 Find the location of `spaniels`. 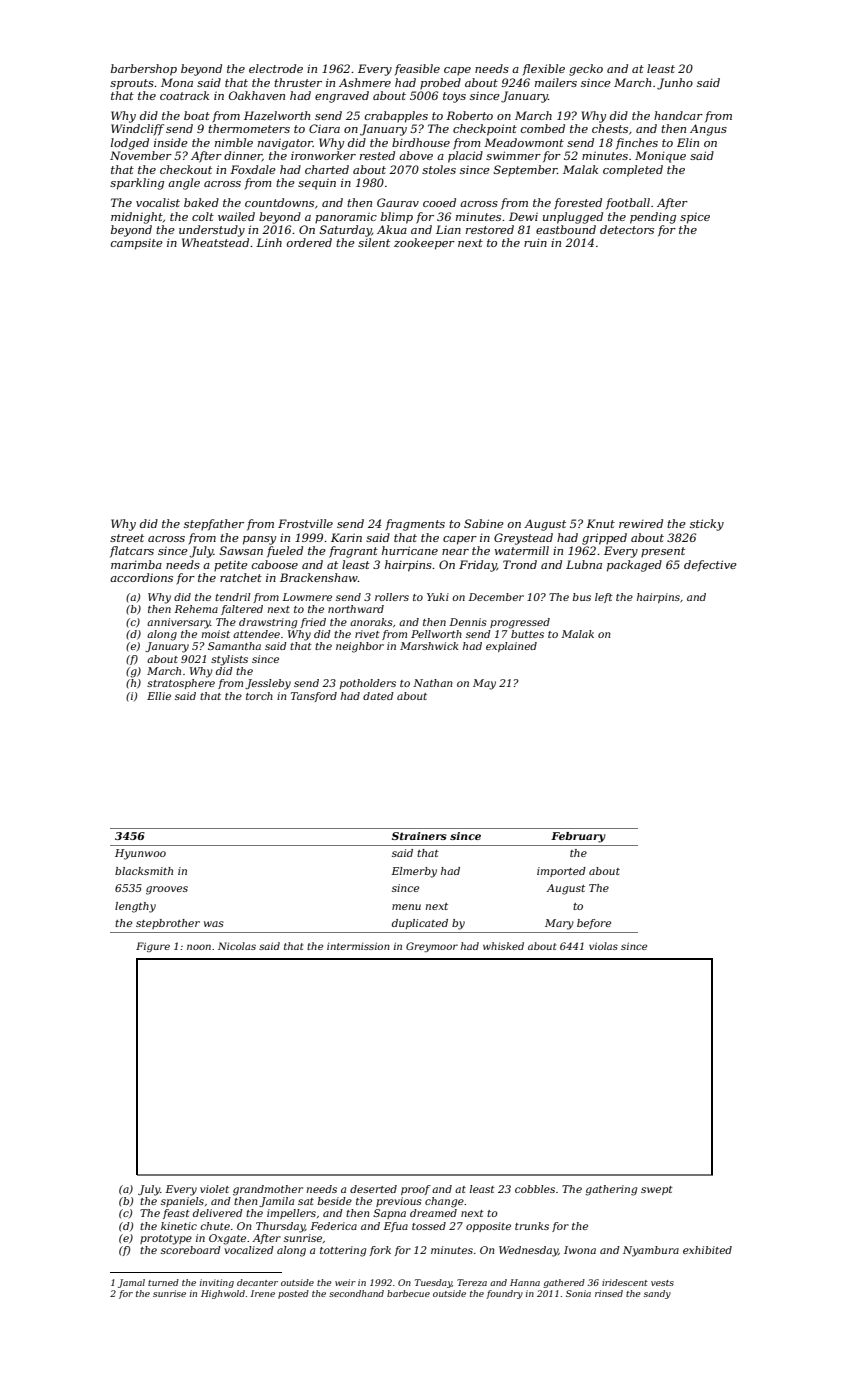

spaniels is located at coordinates (182, 1202).
